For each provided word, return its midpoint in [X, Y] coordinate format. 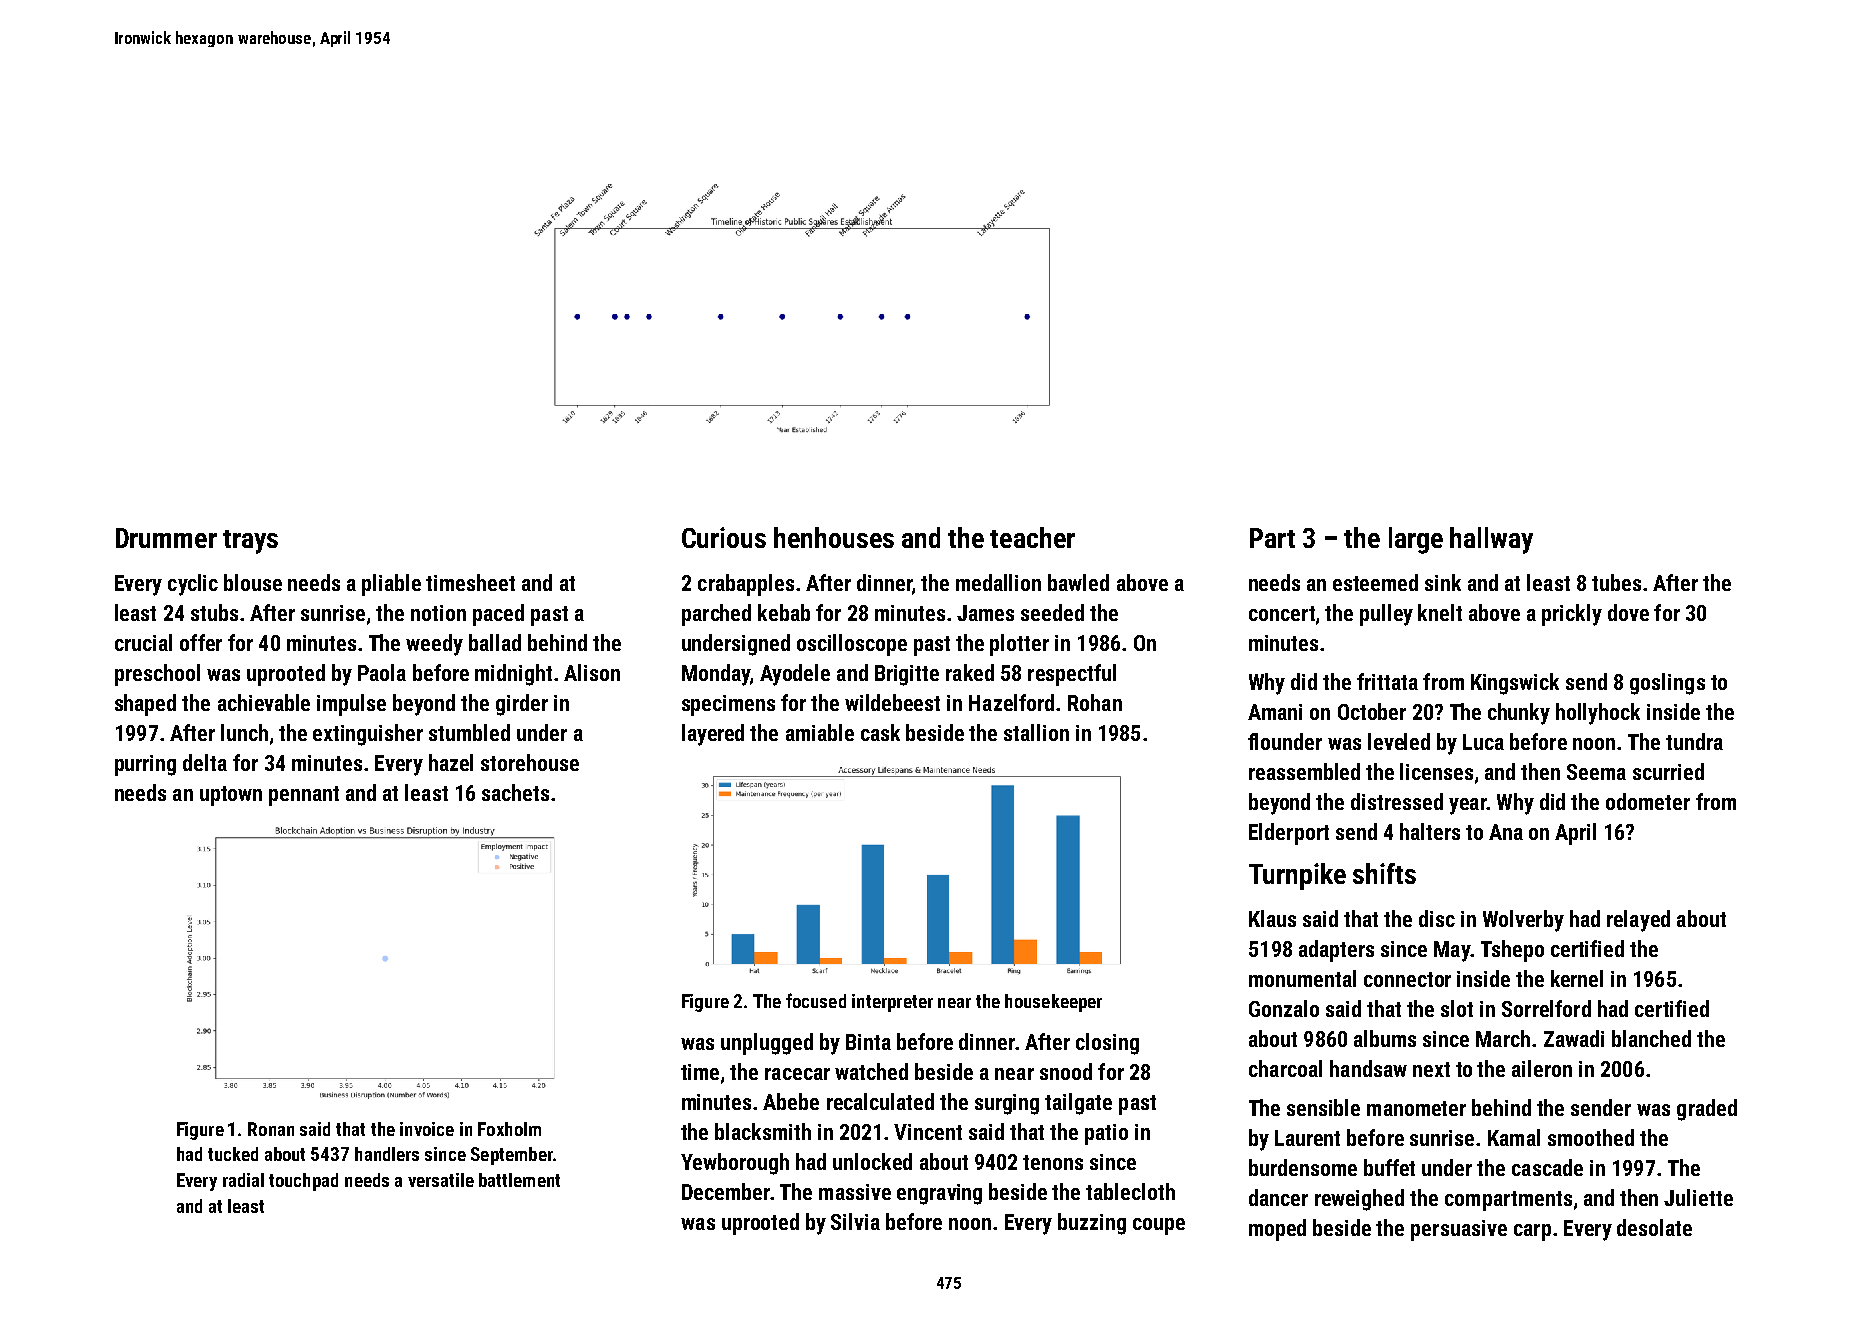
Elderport [1289, 834]
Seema [1596, 772]
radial [243, 1180]
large [1416, 540]
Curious [724, 537]
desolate [1654, 1227]
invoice [427, 1129]
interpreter [892, 1003]
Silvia [855, 1221]
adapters [1336, 951]
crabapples [746, 585]
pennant [304, 796]
